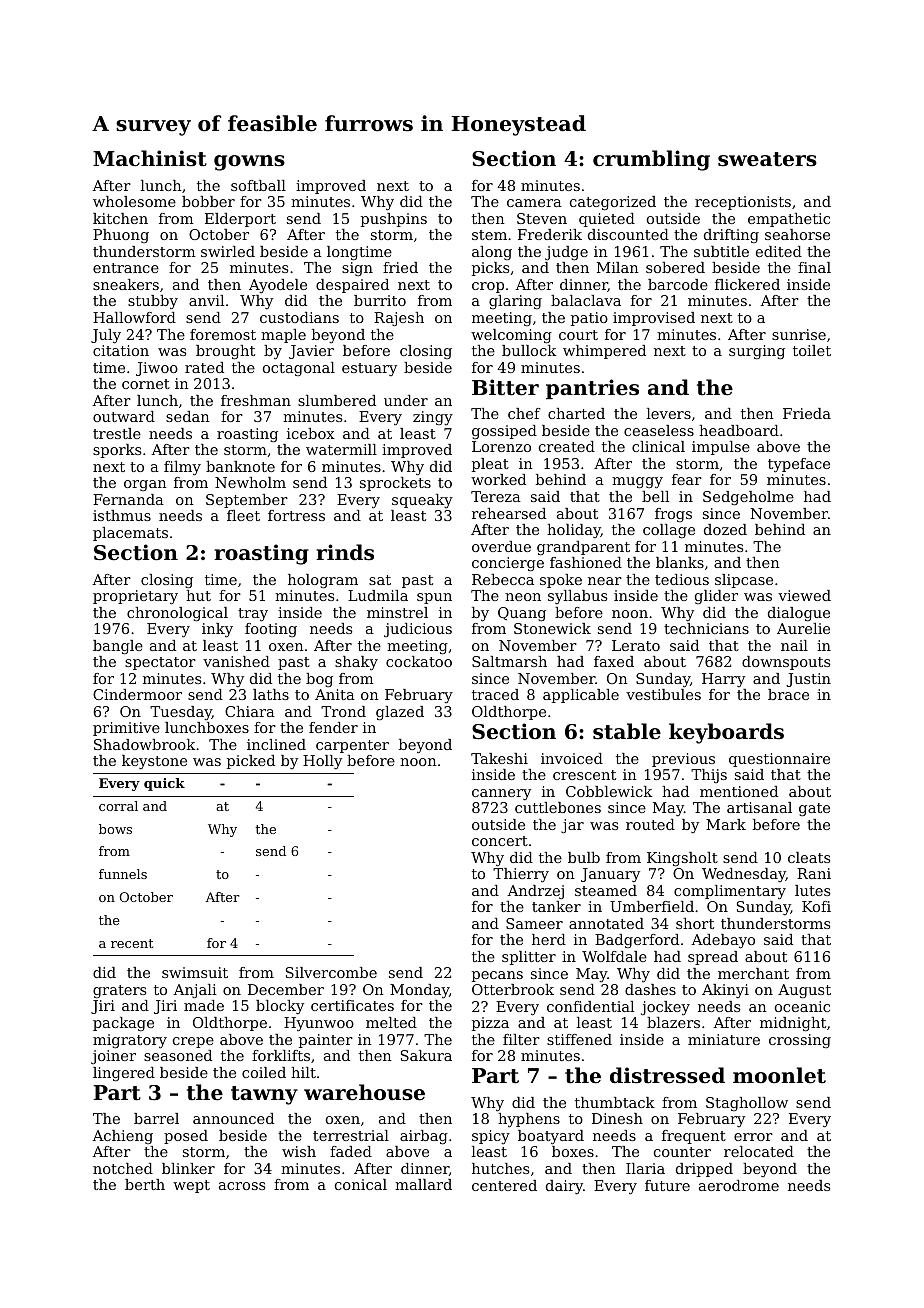 The image size is (924, 1308). What do you see at coordinates (150, 158) in the image?
I see `Machinist` at bounding box center [150, 158].
